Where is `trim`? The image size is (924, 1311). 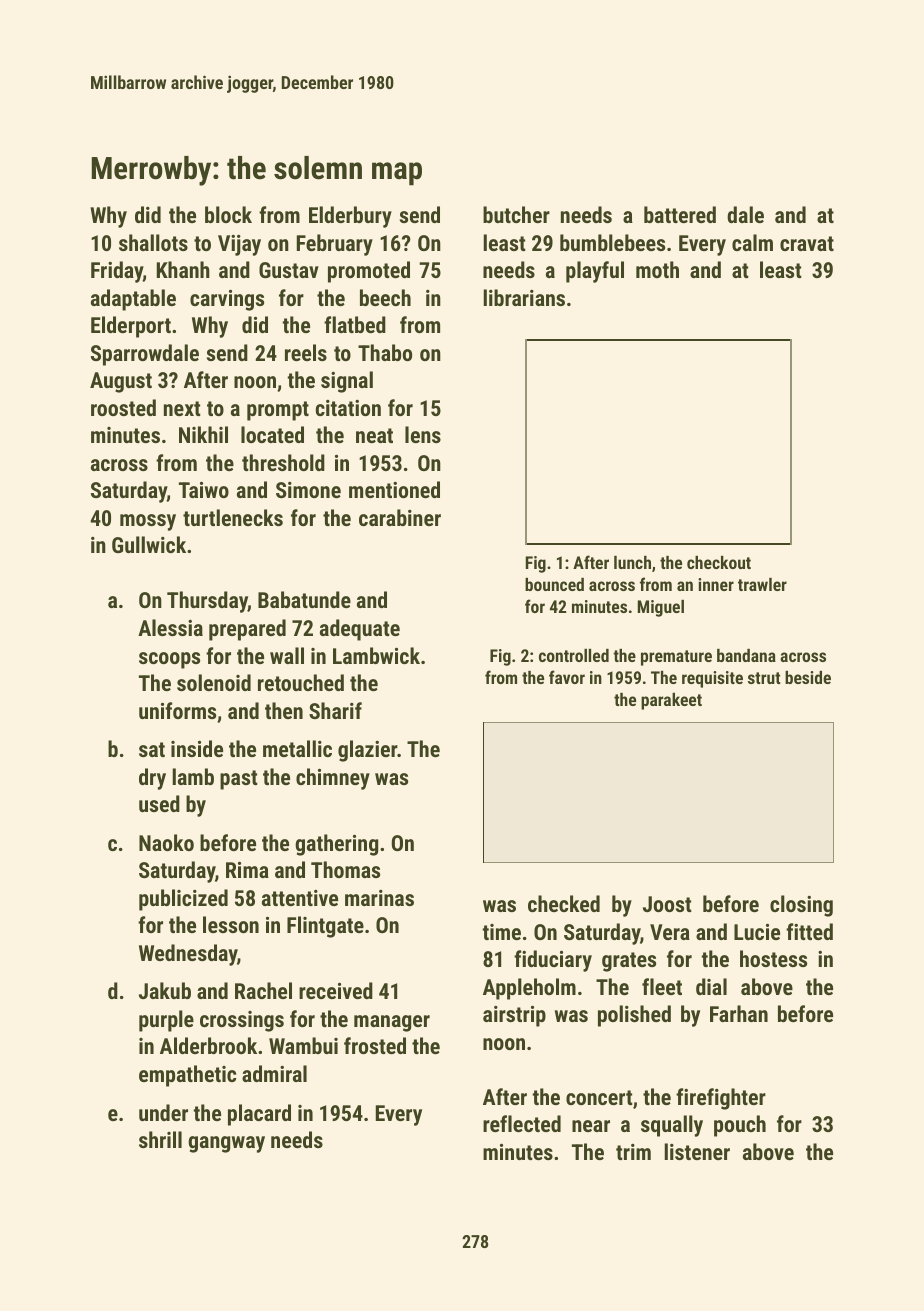 trim is located at coordinates (633, 1152).
